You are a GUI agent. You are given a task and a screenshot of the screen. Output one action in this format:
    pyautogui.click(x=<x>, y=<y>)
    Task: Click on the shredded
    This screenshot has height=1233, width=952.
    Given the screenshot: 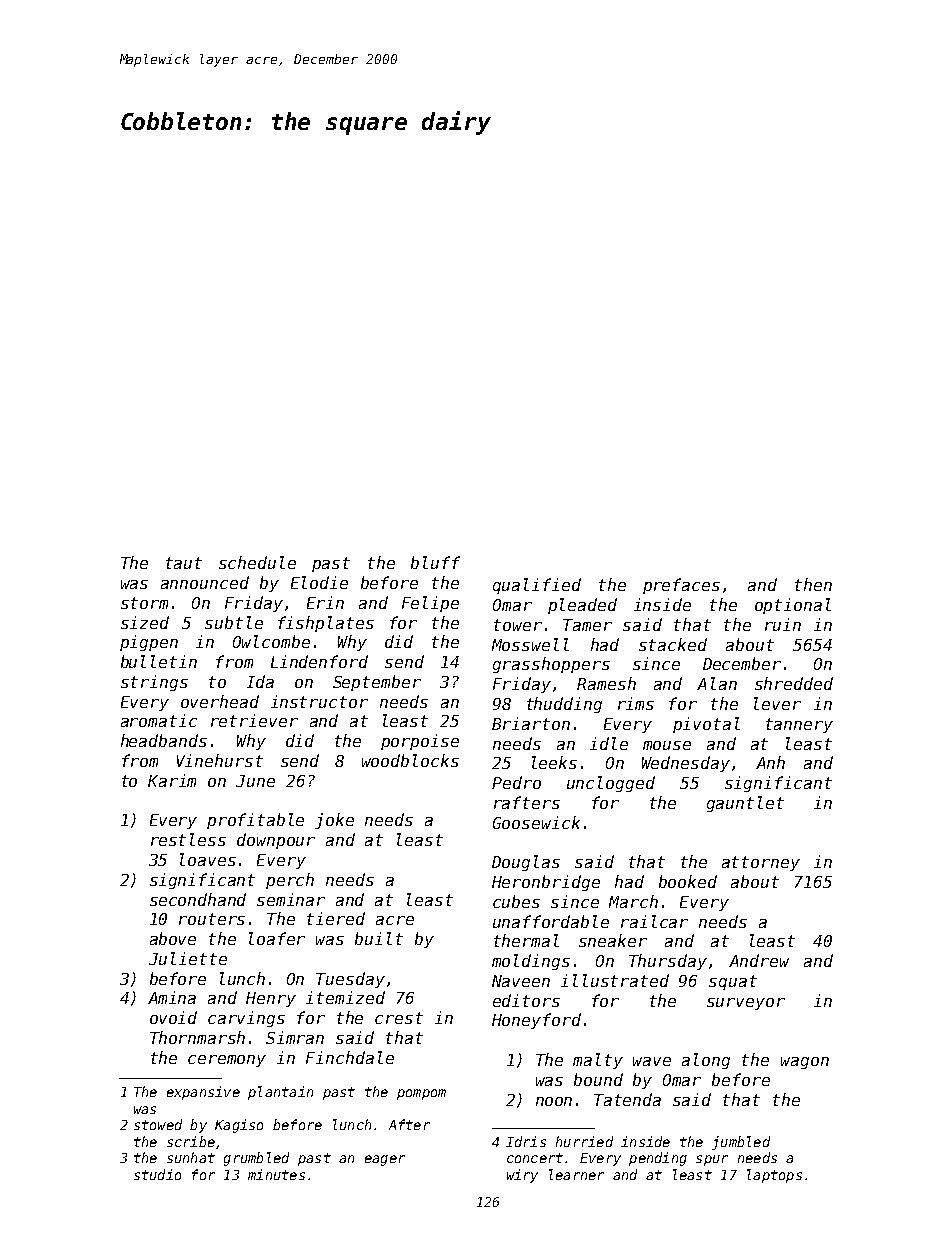 What is the action you would take?
    pyautogui.click(x=794, y=683)
